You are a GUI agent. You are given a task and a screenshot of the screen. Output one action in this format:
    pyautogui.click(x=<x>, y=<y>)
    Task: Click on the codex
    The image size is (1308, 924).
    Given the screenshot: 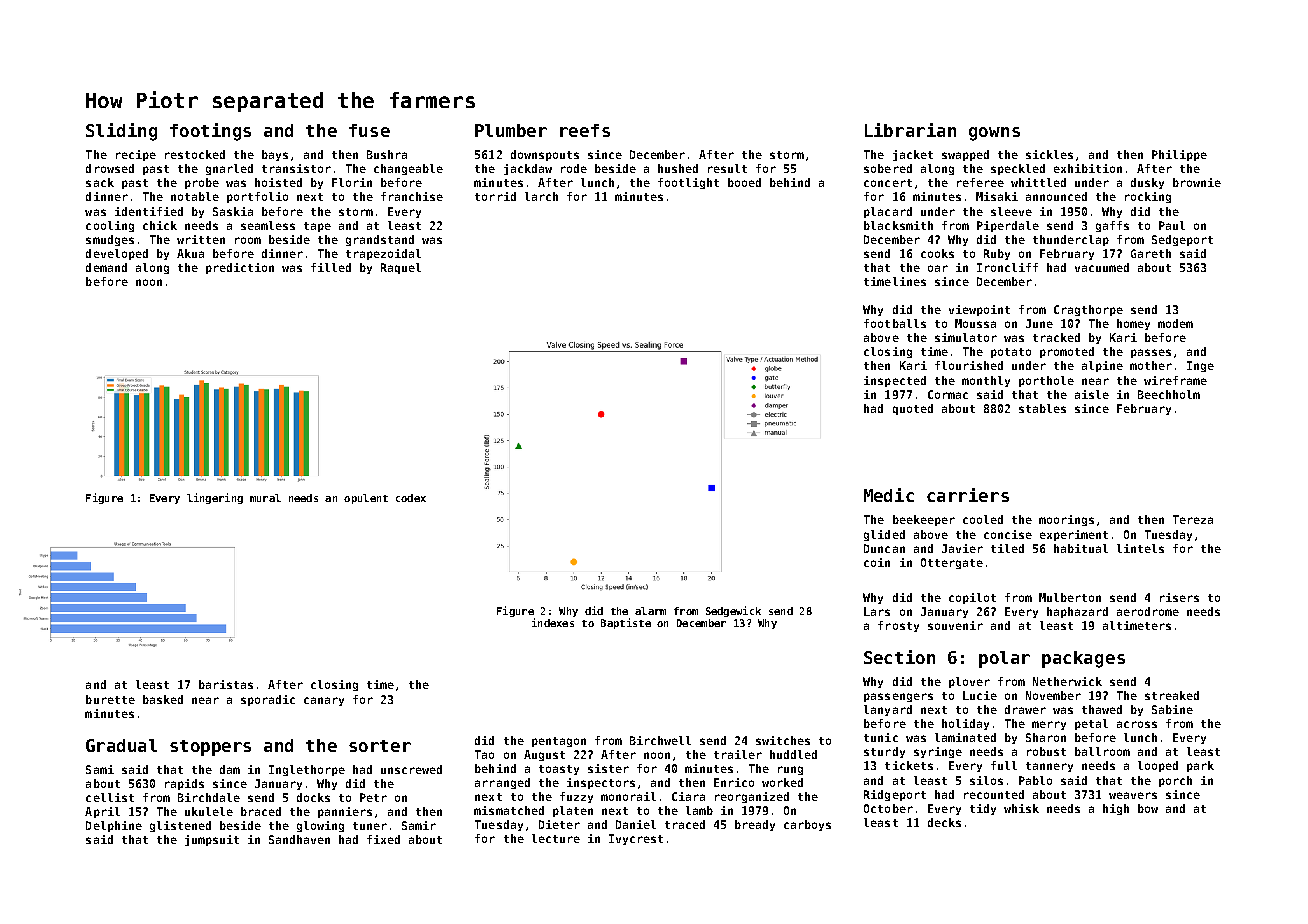 What is the action you would take?
    pyautogui.click(x=411, y=498)
